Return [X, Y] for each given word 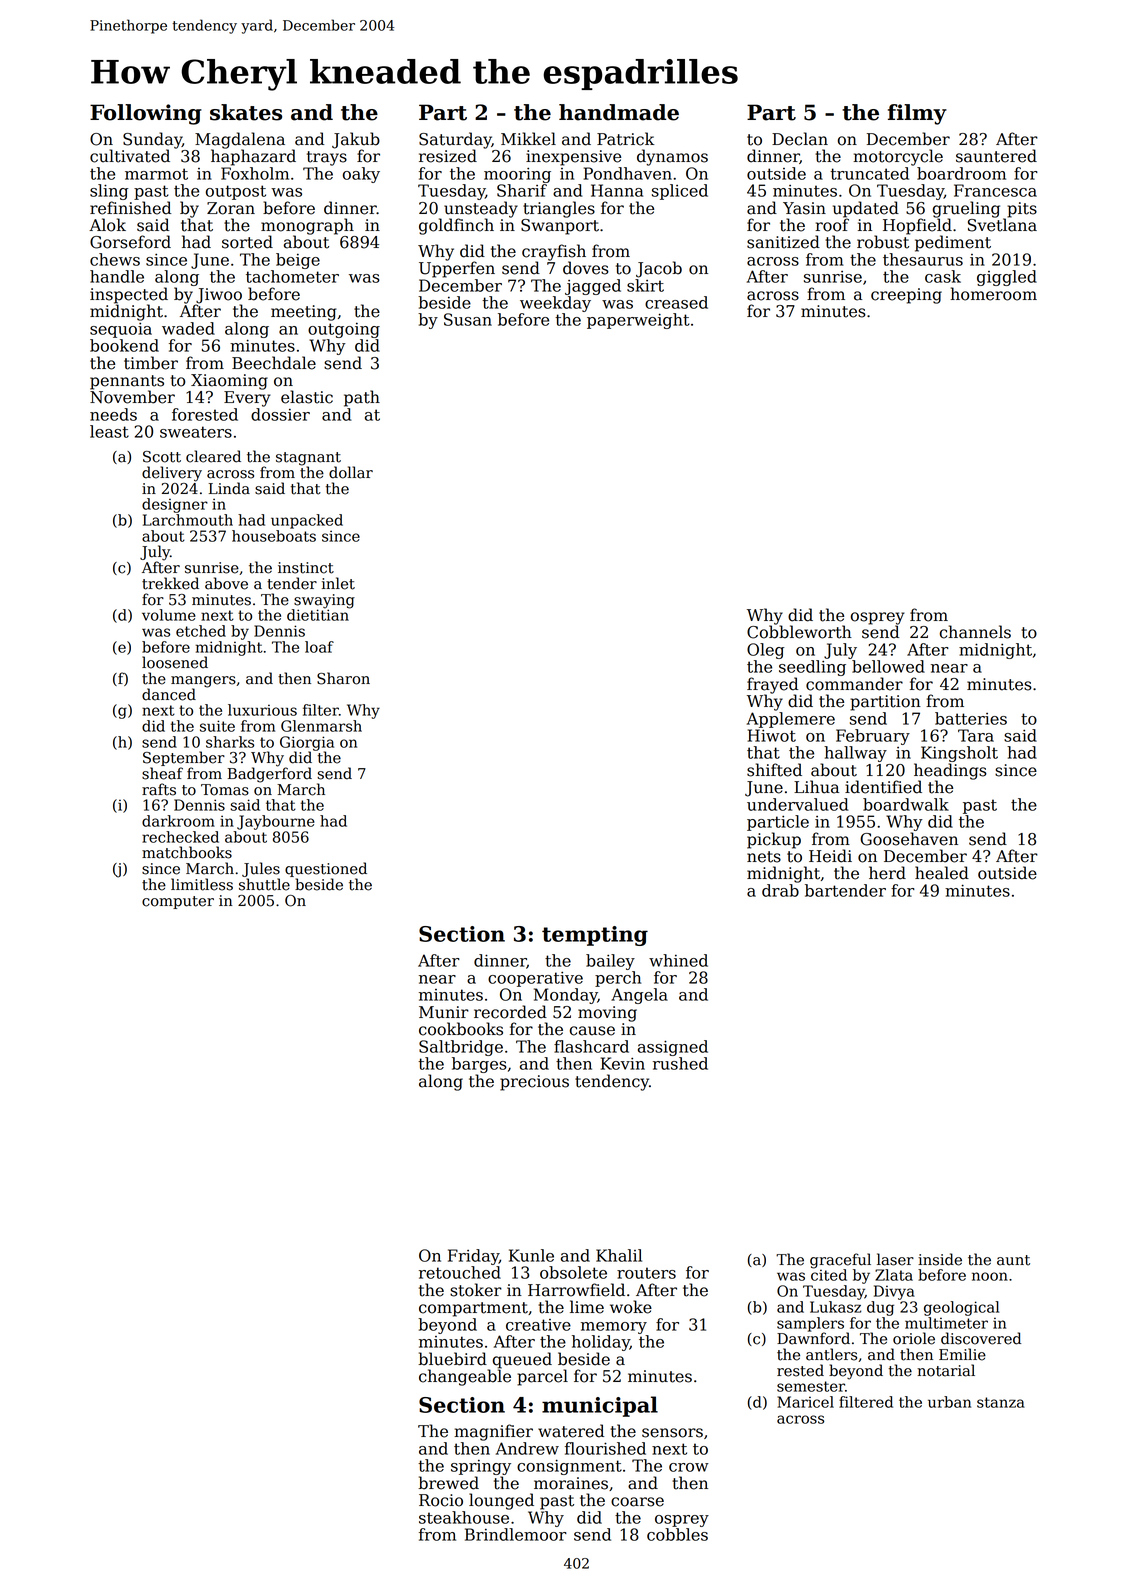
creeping [906, 296]
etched [201, 631]
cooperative [535, 979]
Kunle [531, 1255]
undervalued [798, 804]
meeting [303, 313]
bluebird [452, 1359]
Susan [468, 319]
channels [975, 632]
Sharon [343, 678]
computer [178, 902]
